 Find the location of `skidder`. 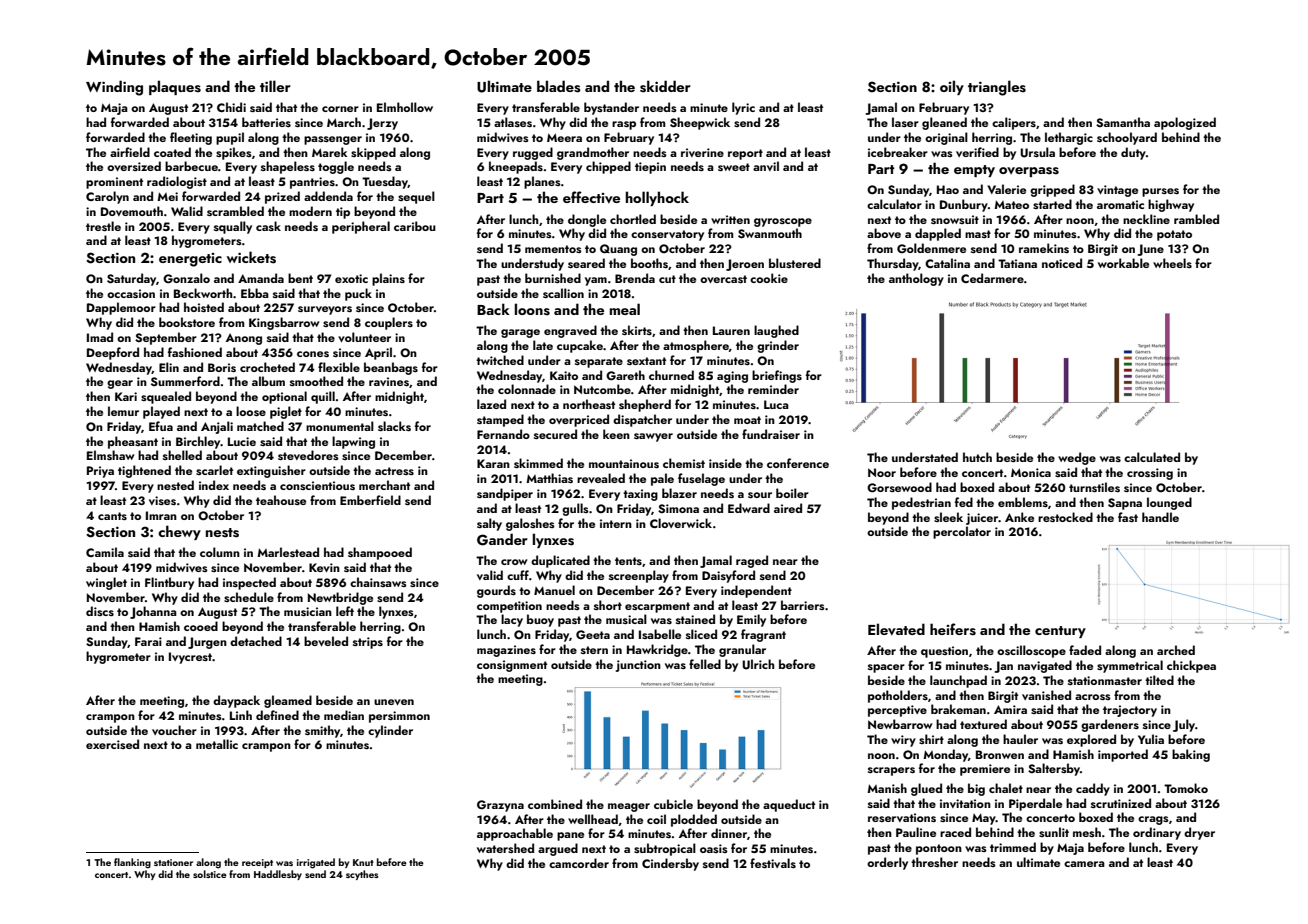

skidder is located at coordinates (665, 86).
